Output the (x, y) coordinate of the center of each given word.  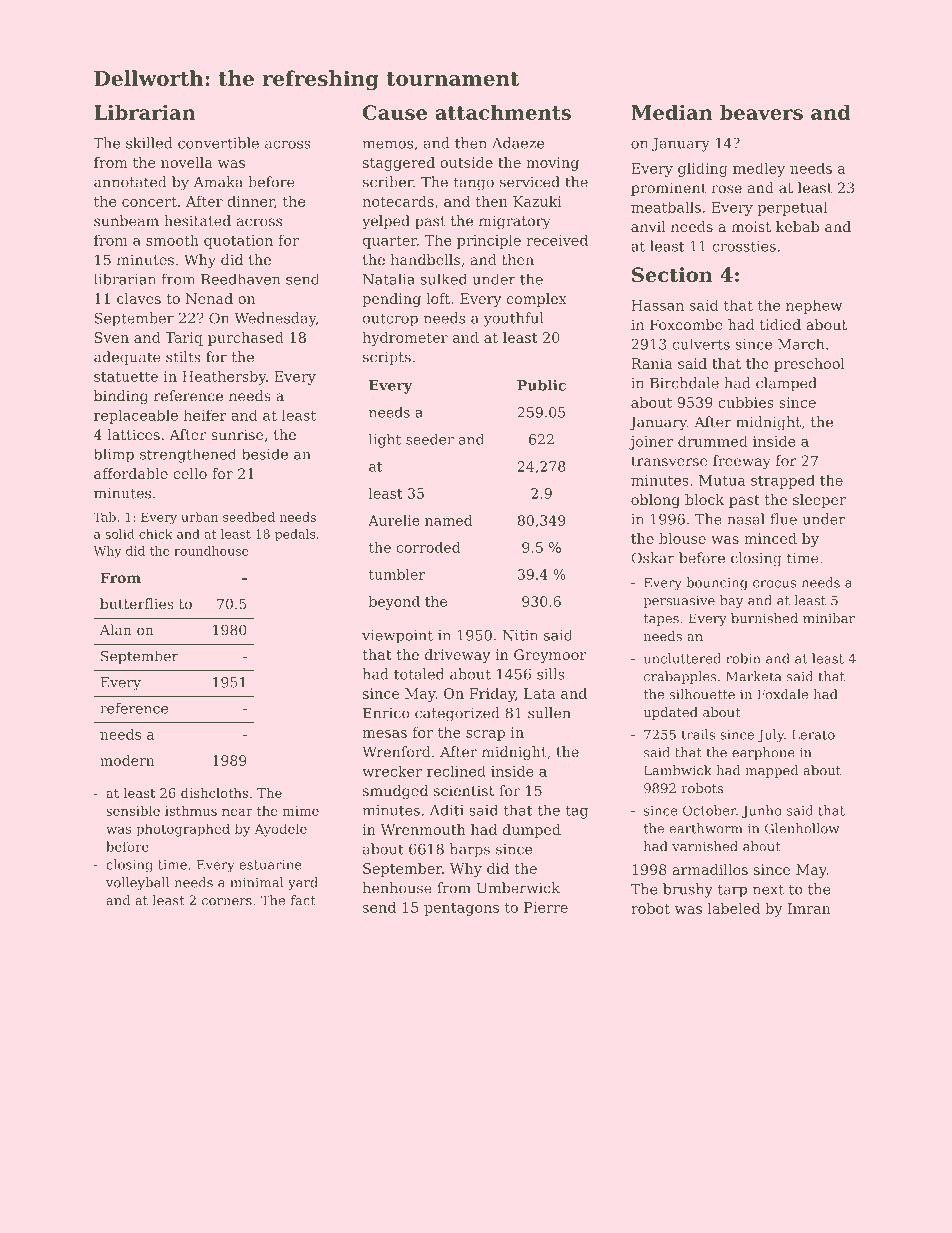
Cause (395, 112)
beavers (761, 112)
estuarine (270, 865)
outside (466, 162)
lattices (133, 434)
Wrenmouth (423, 829)
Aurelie (394, 520)
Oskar (652, 558)
